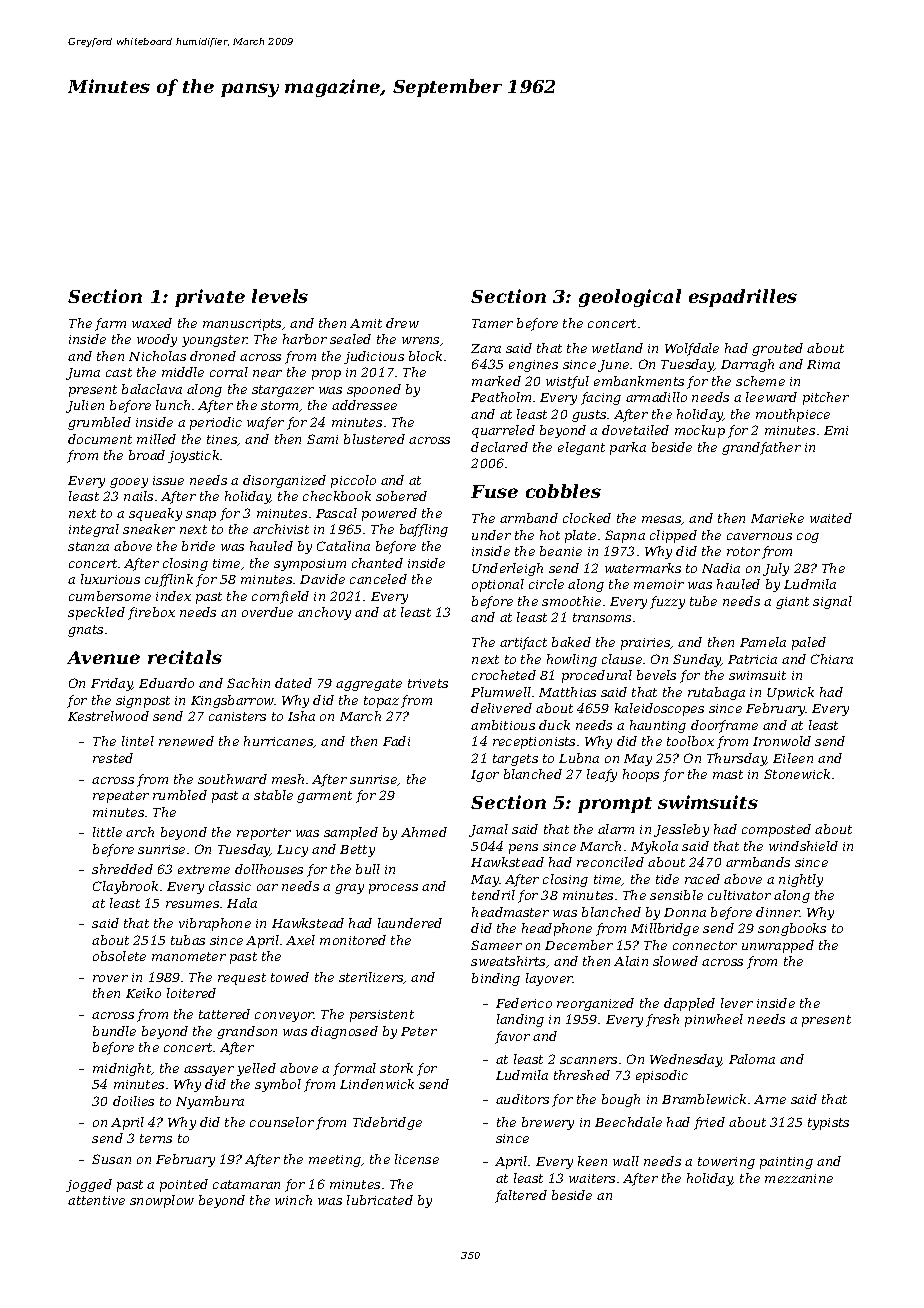 Image resolution: width=924 pixels, height=1308 pixels. I want to click on memoir, so click(659, 584).
